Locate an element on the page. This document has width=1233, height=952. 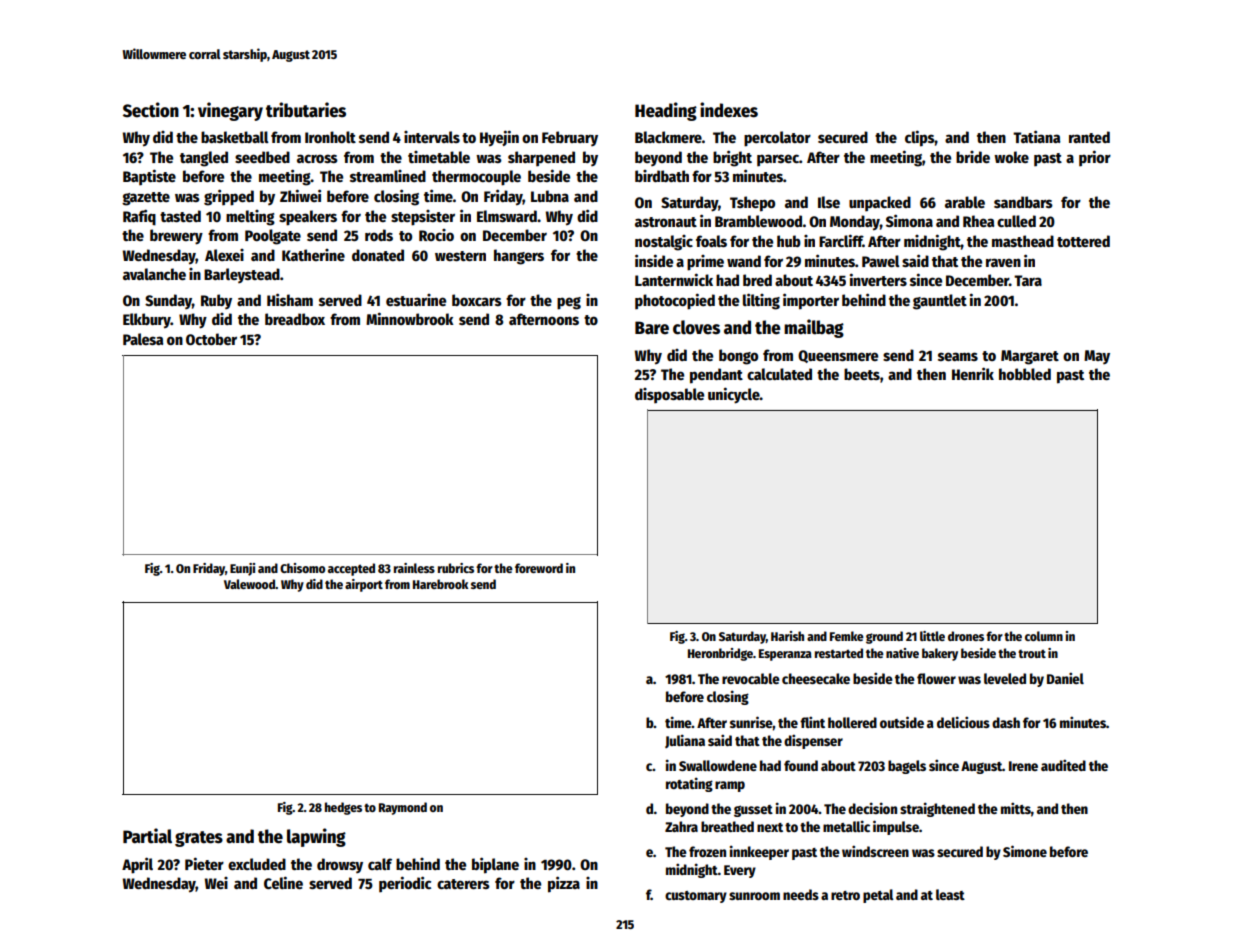
Juliana is located at coordinates (685, 741).
